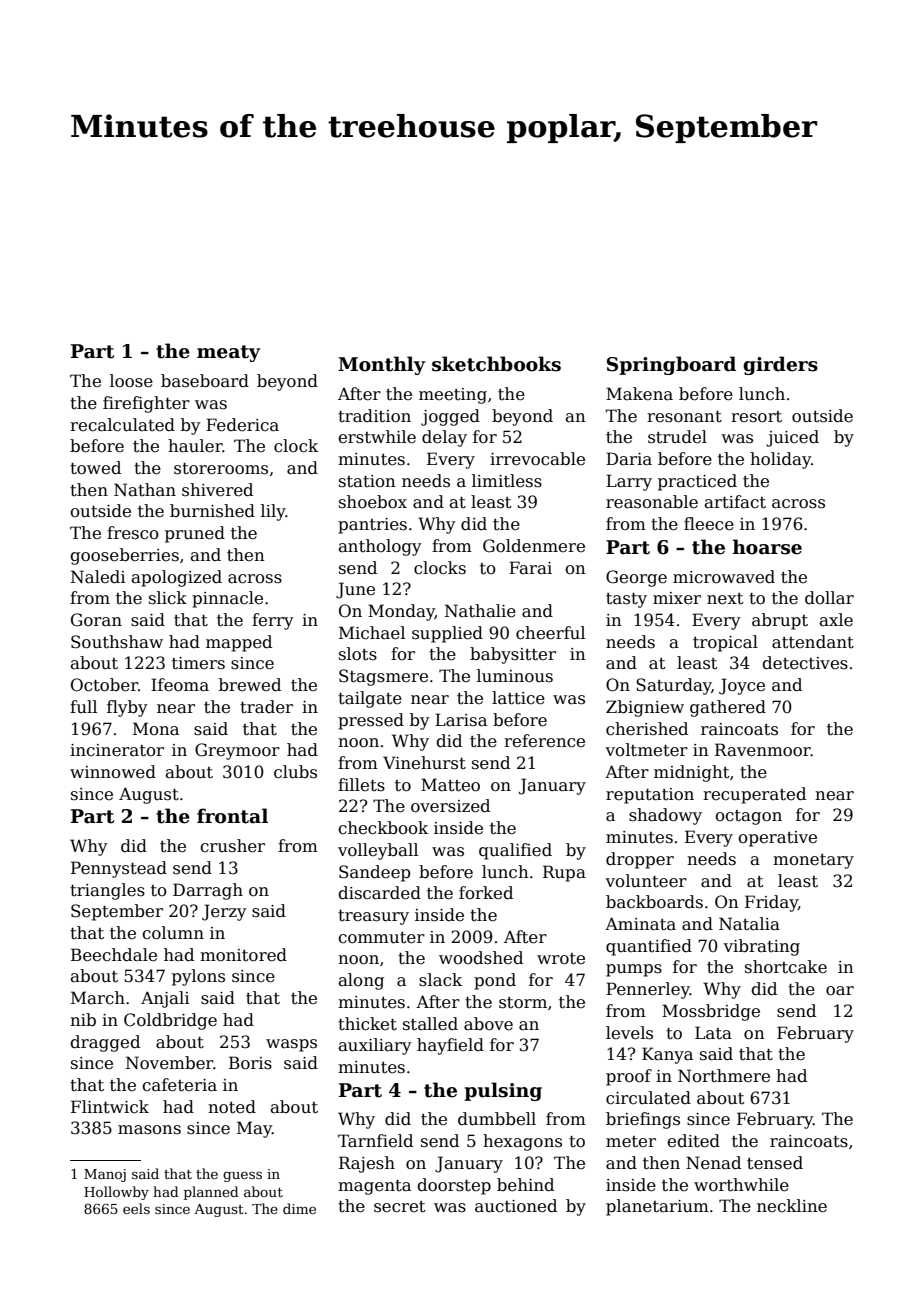  Describe the element at coordinates (381, 365) in the screenshot. I see `Monthly` at that location.
